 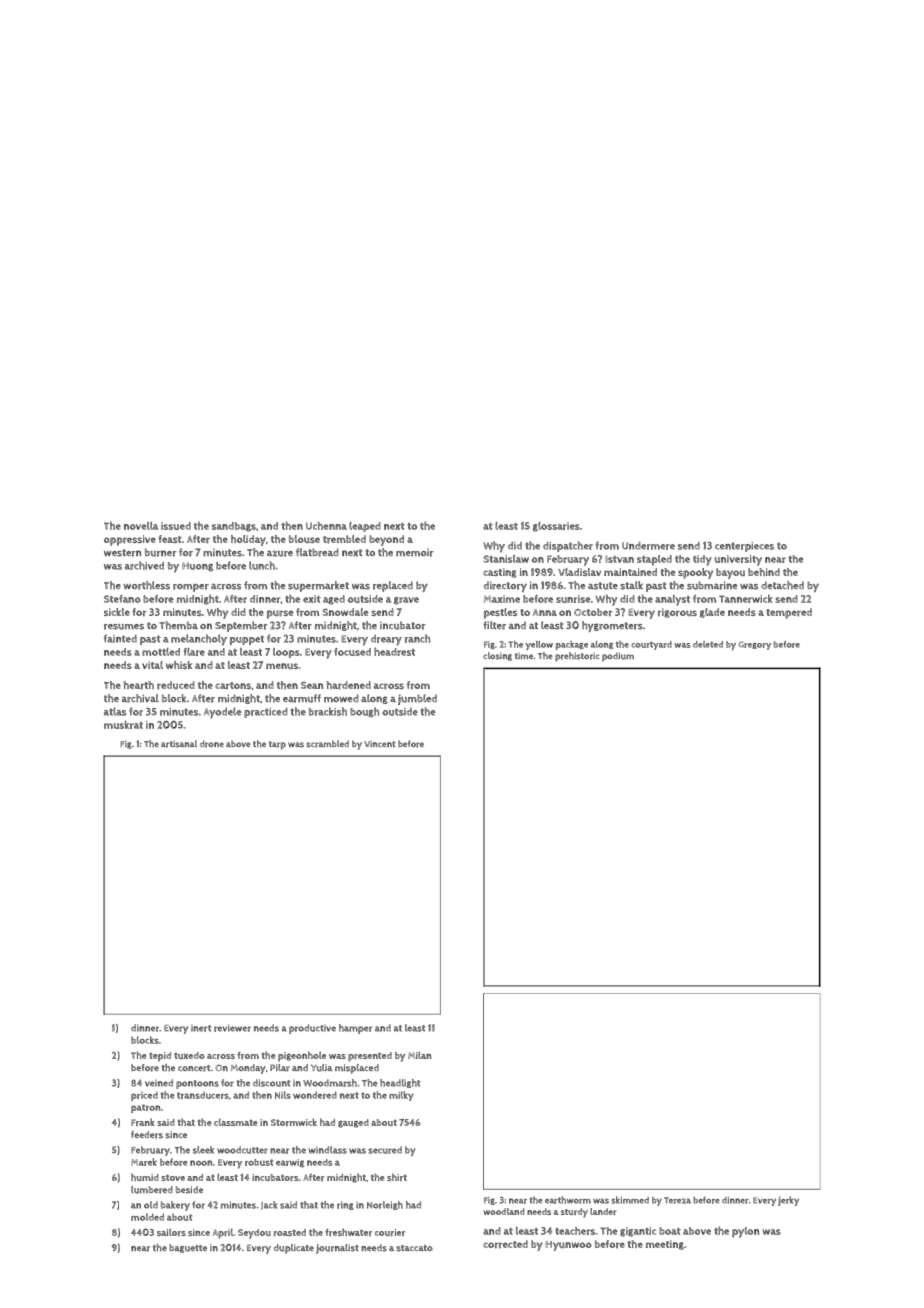 What do you see at coordinates (788, 1201) in the image?
I see `jerky` at bounding box center [788, 1201].
